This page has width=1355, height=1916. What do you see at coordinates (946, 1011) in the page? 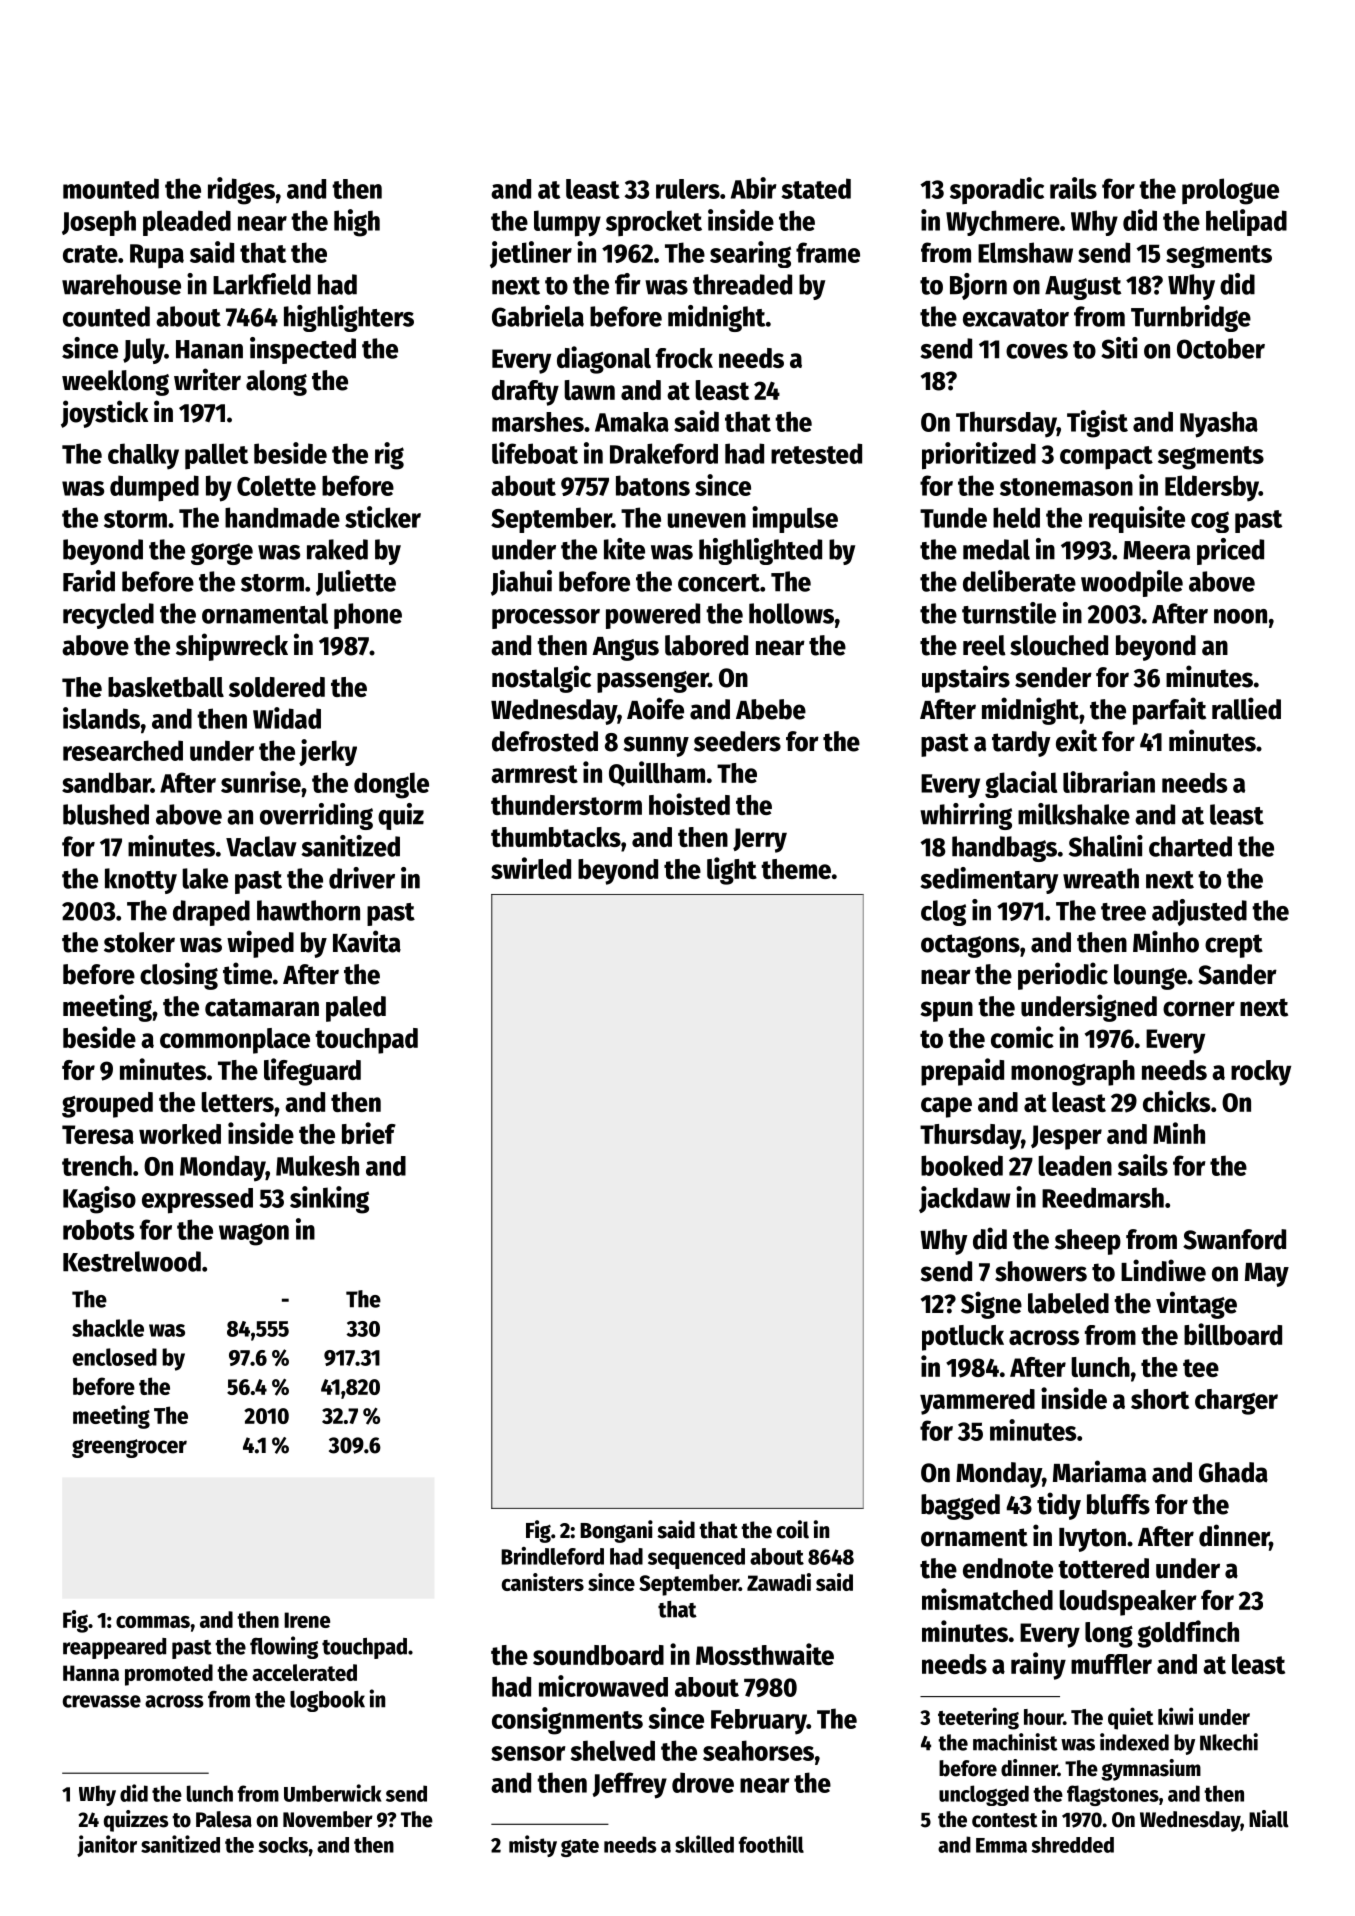
I see `spun` at bounding box center [946, 1011].
